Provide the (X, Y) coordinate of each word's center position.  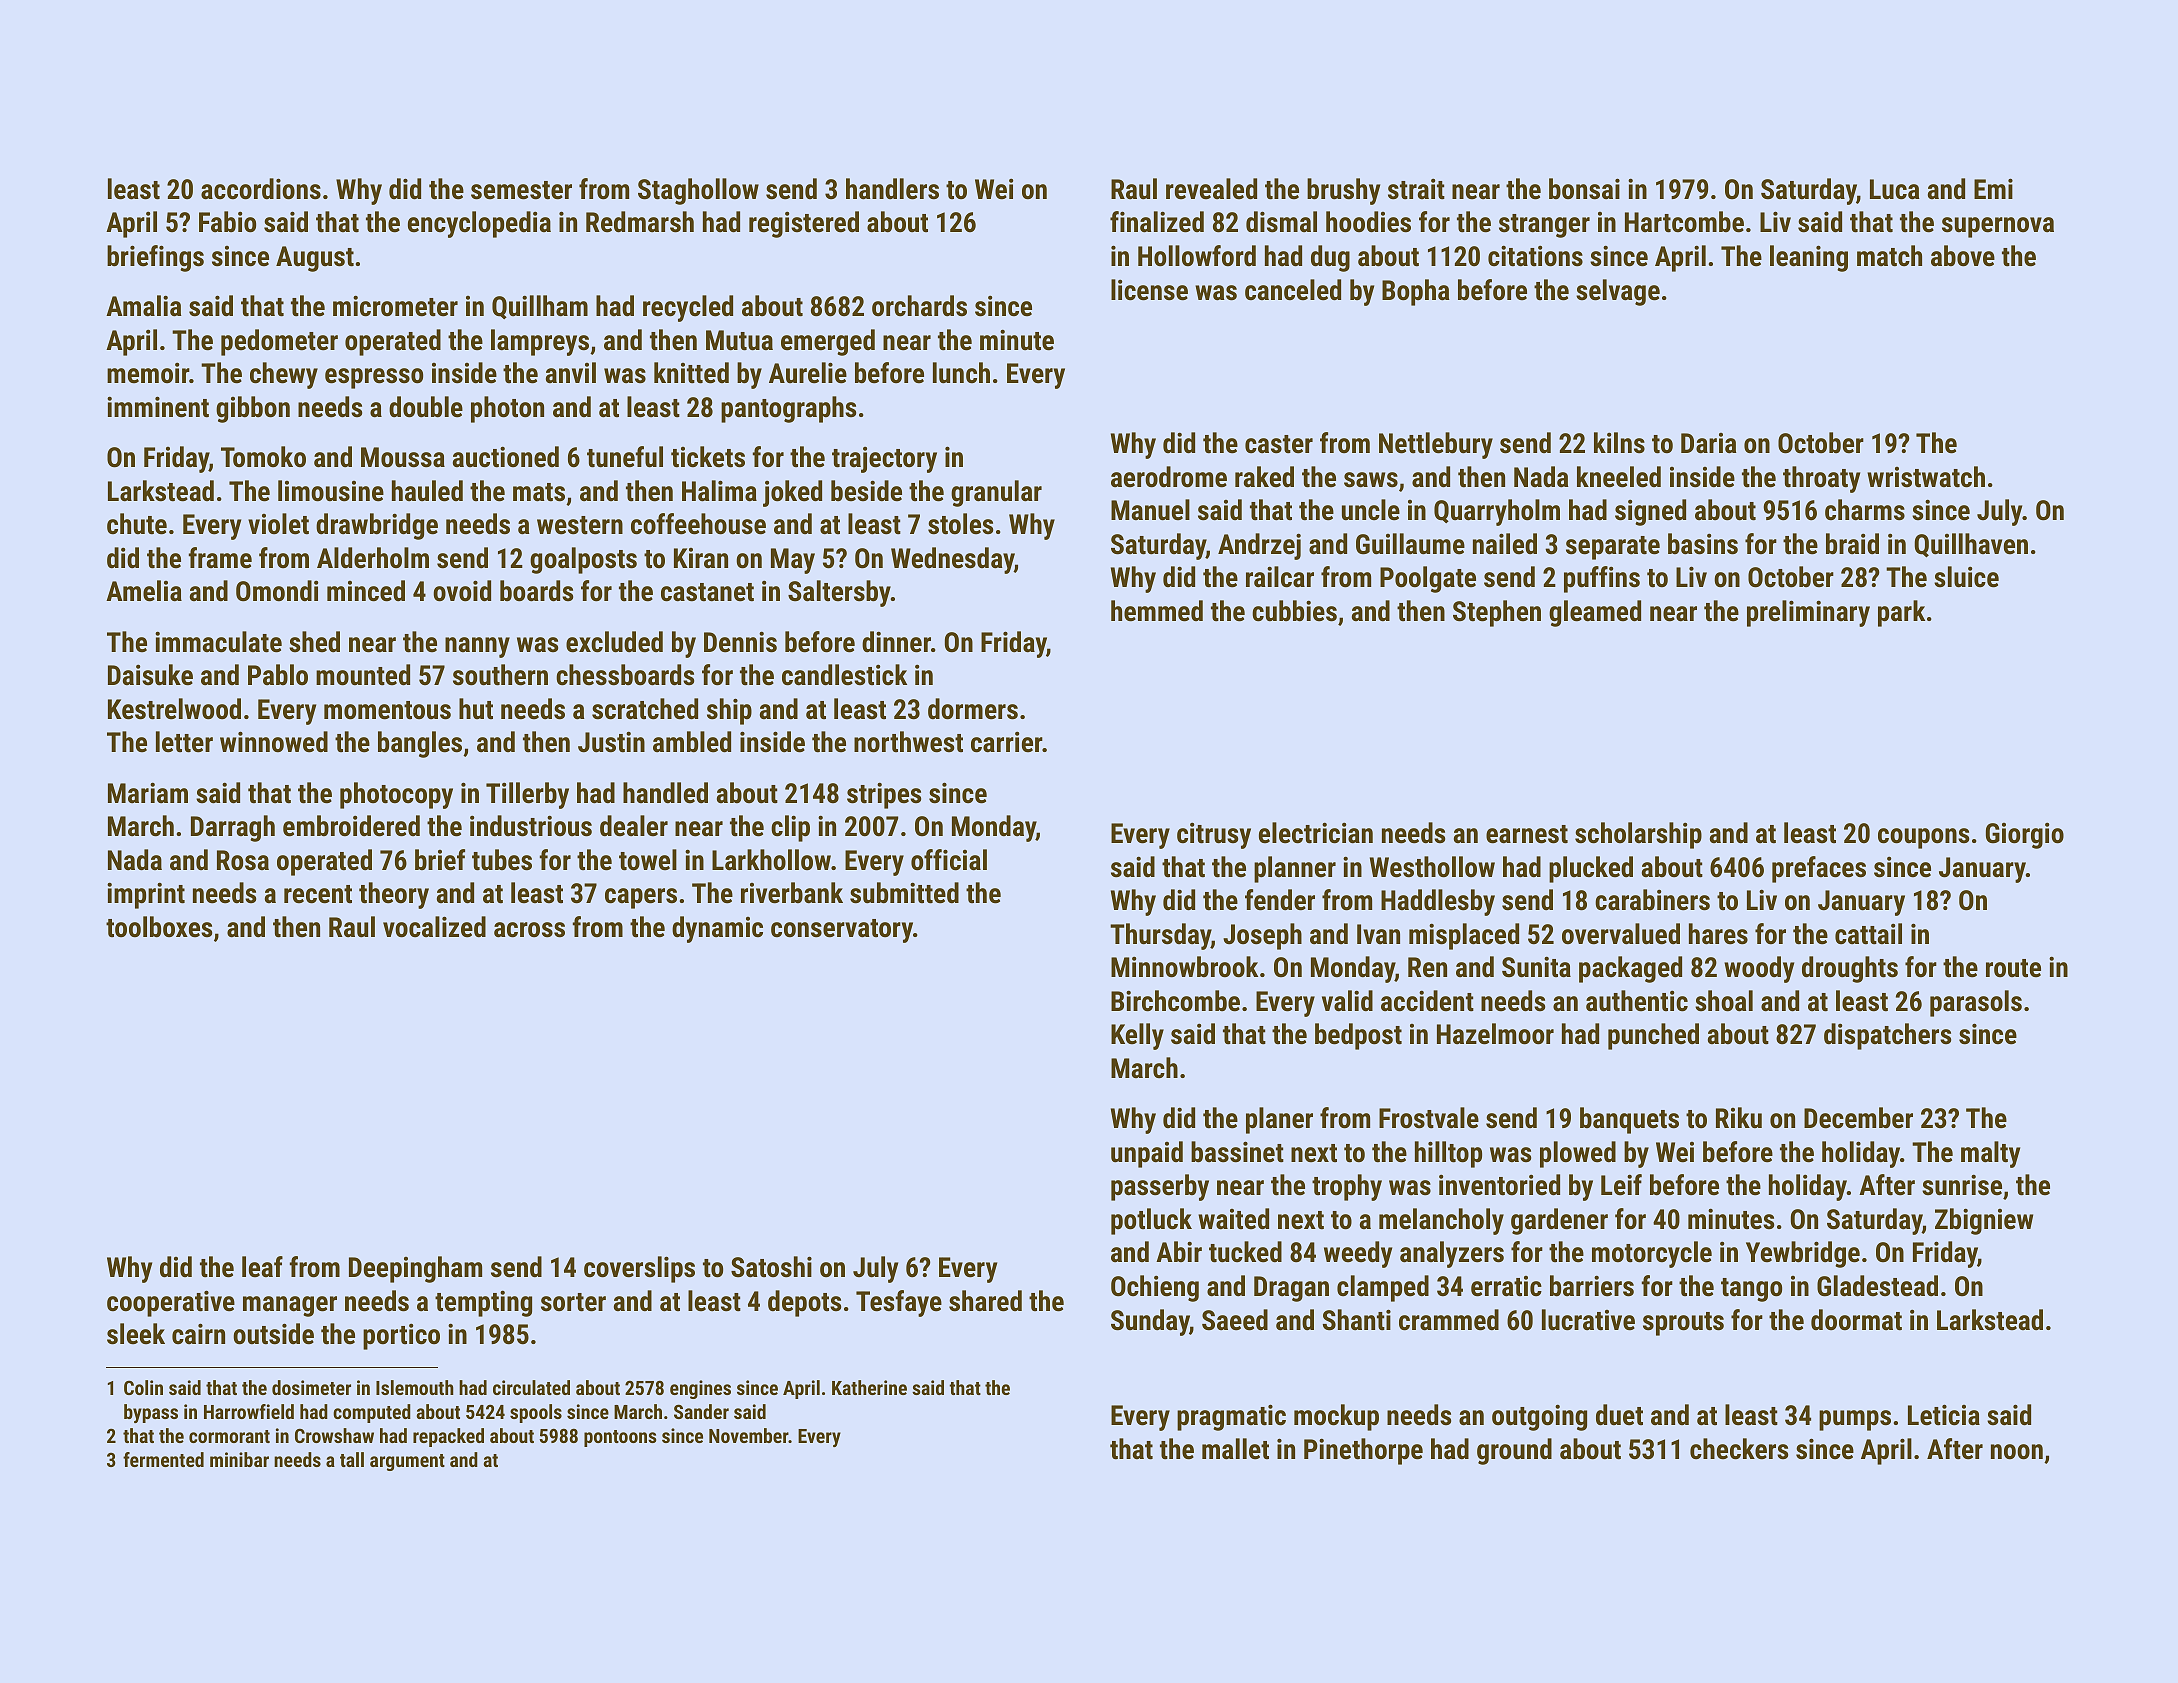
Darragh (233, 828)
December (1858, 1118)
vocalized (434, 927)
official (949, 860)
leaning (1809, 258)
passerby (1160, 1187)
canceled (1293, 290)
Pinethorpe (1363, 1451)
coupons (1923, 838)
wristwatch (1926, 477)
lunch (961, 373)
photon (507, 409)
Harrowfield (249, 1411)
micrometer (395, 306)
